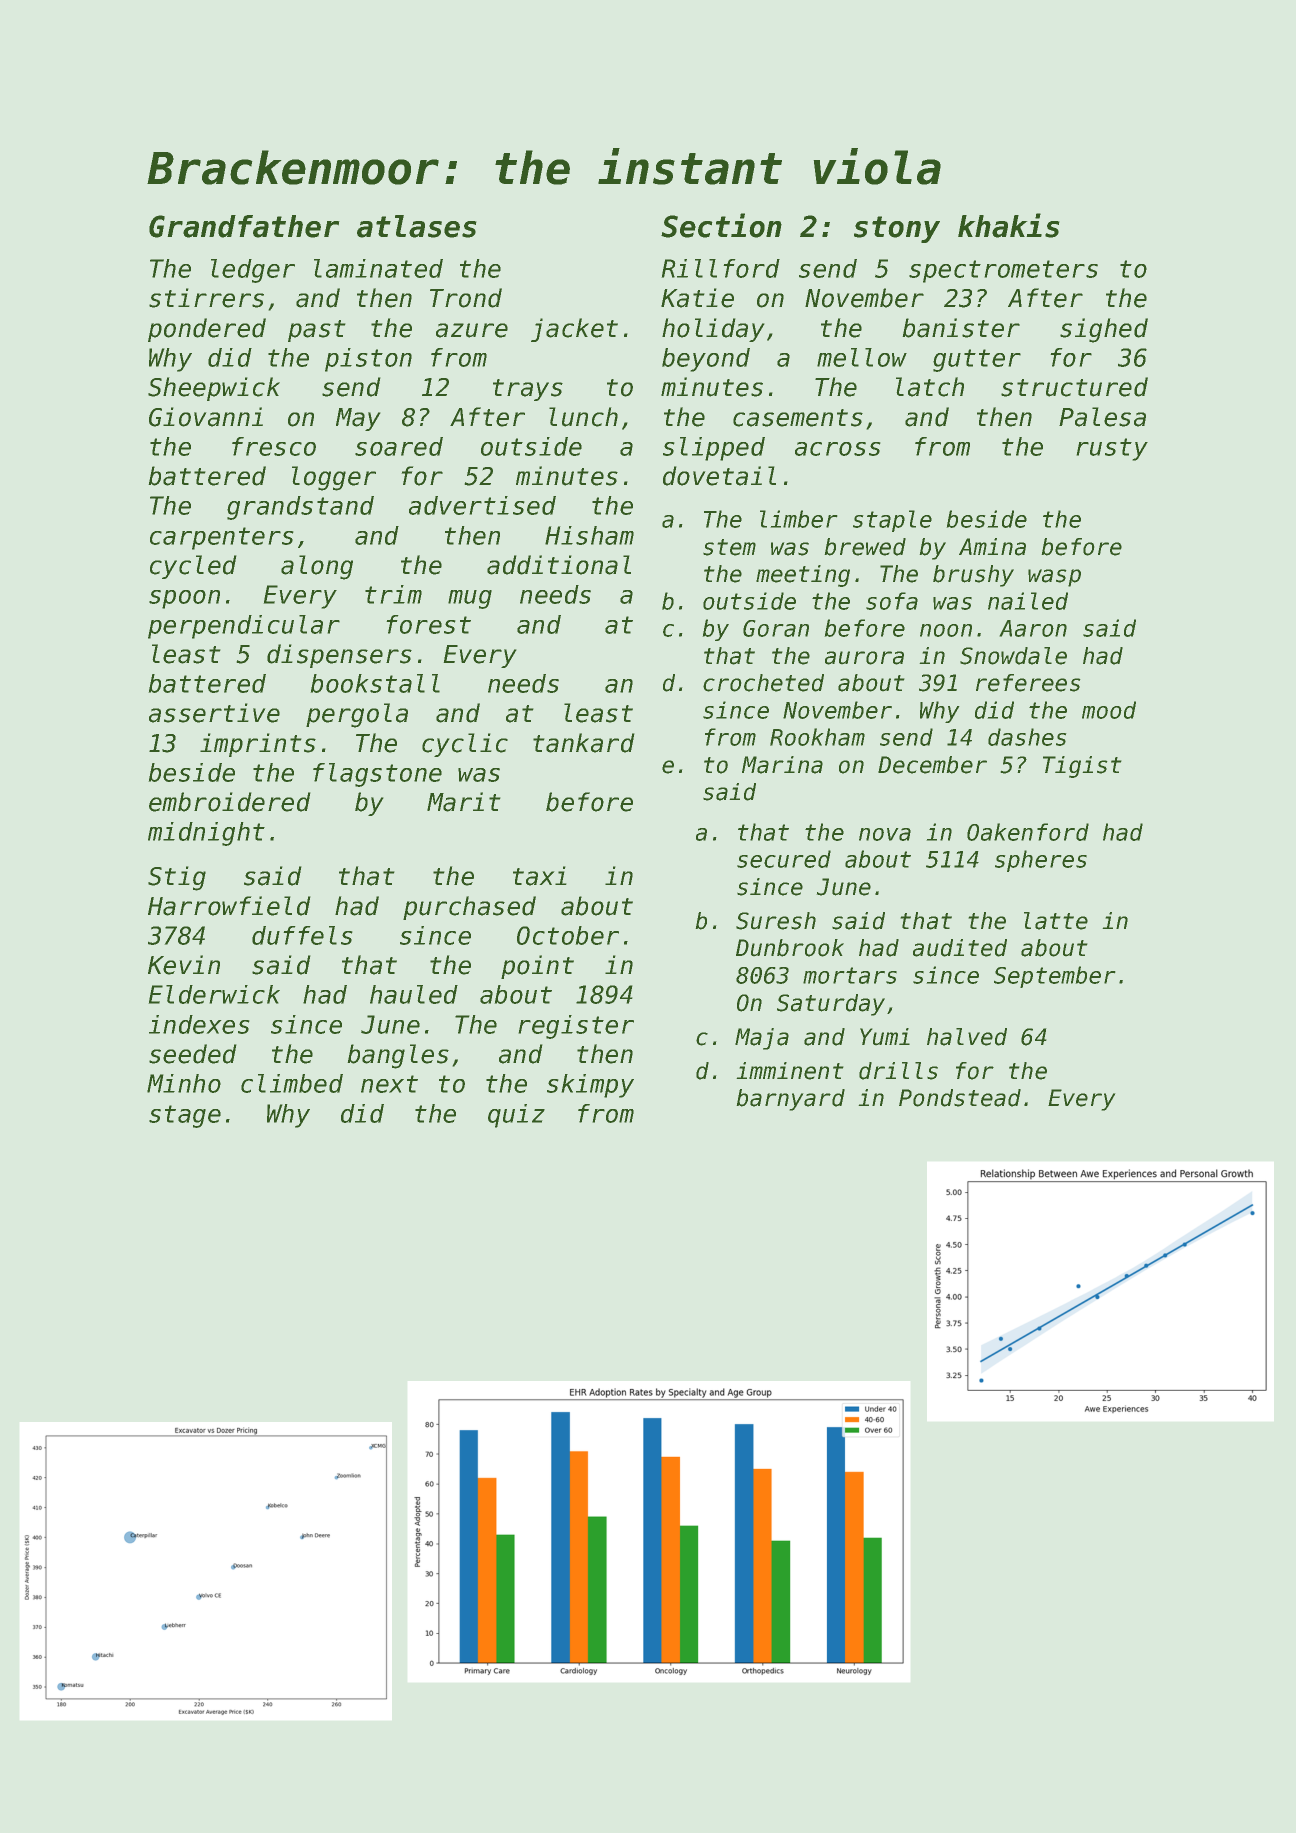  Describe the element at coordinates (258, 745) in the image. I see `imprints` at that location.
